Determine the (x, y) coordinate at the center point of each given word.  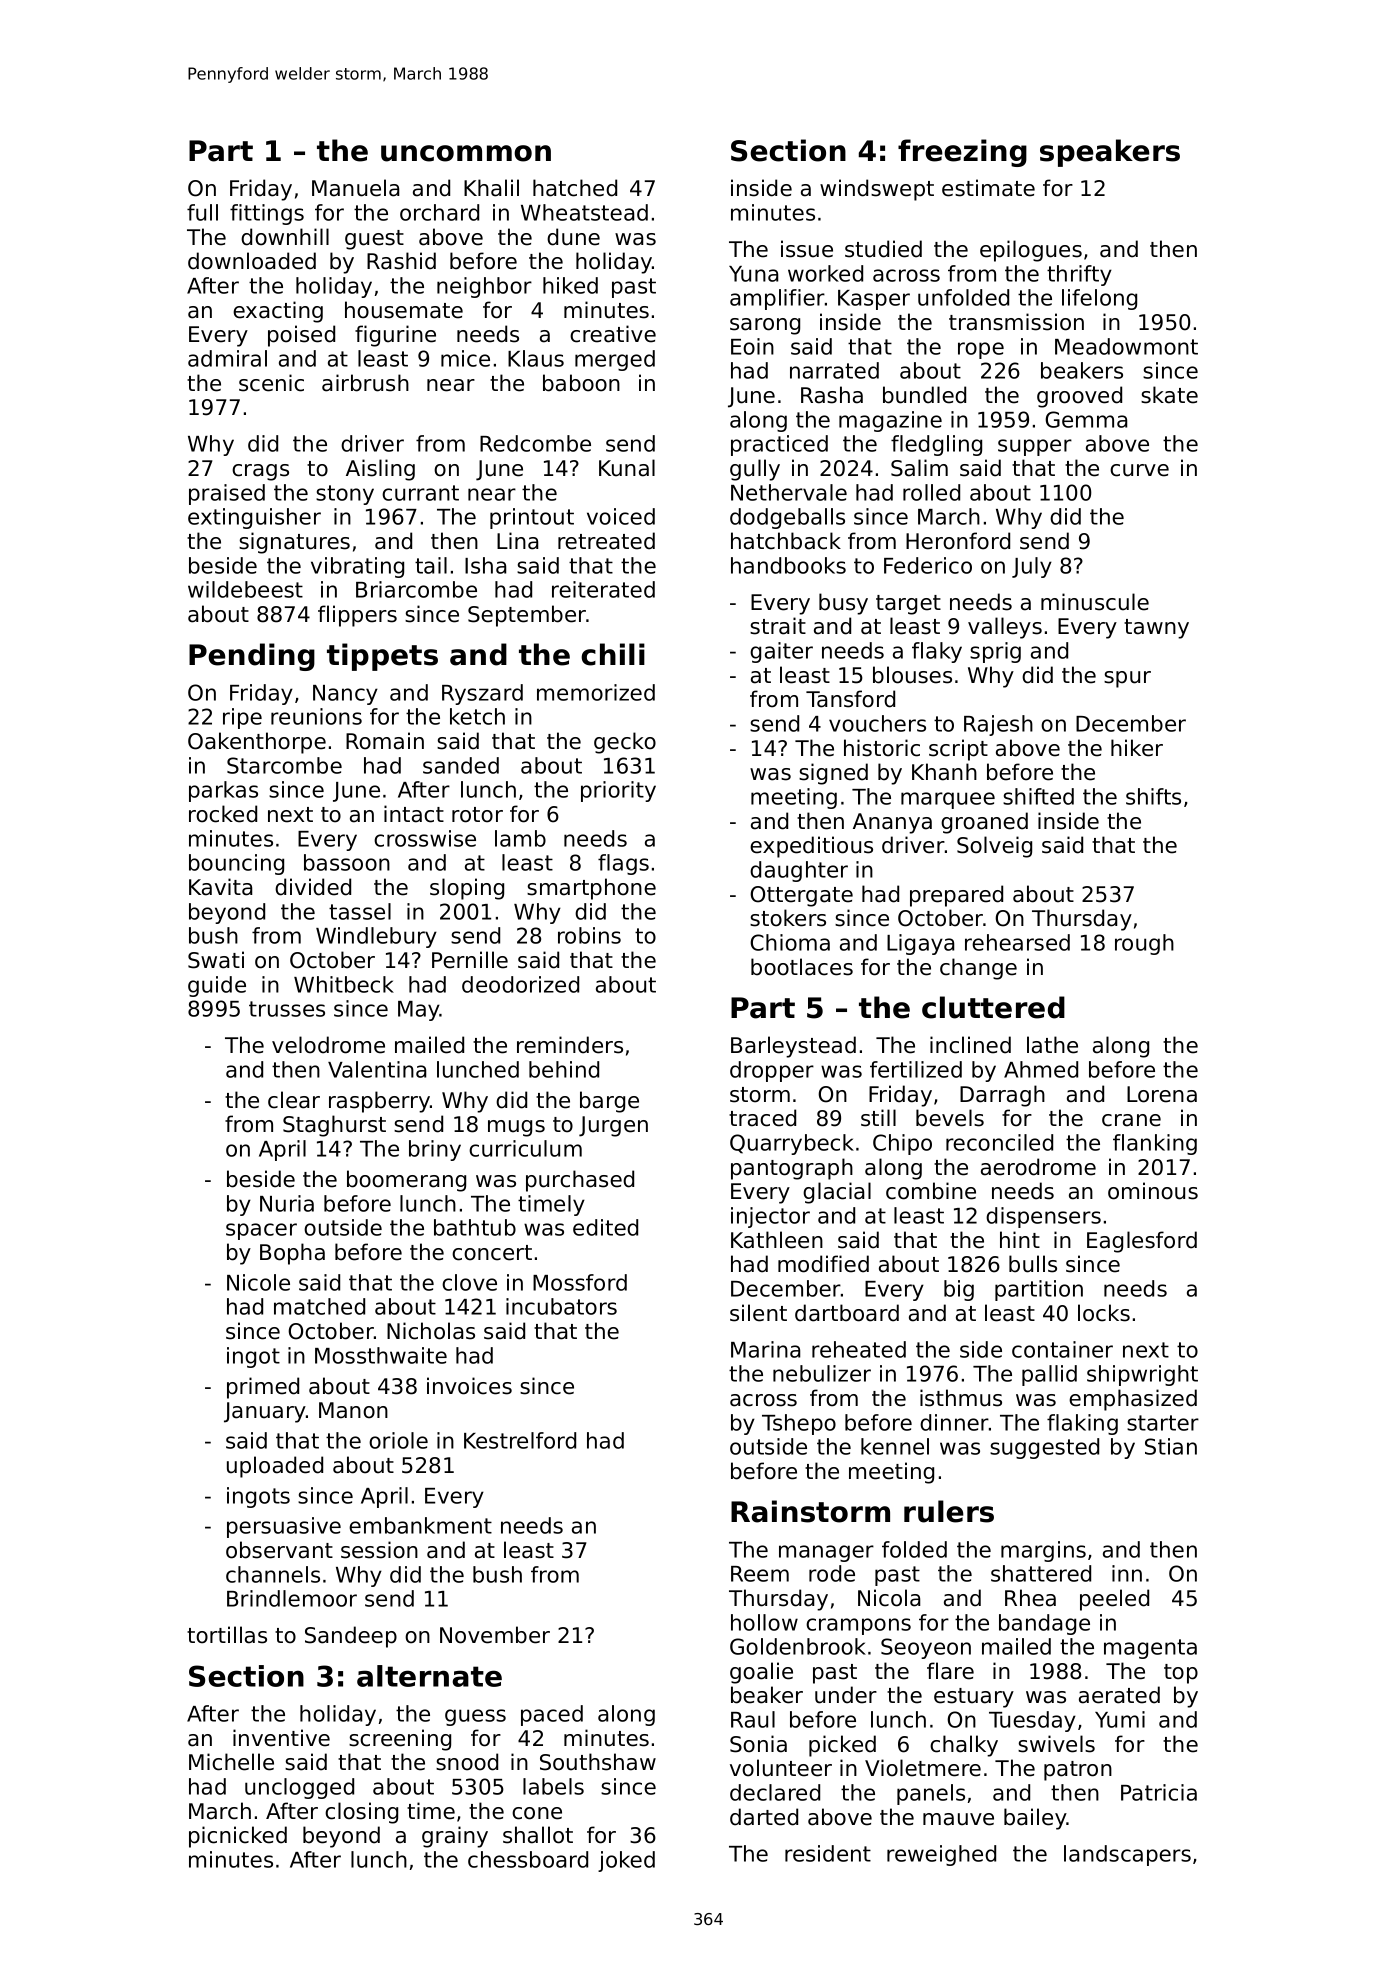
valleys (1005, 628)
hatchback (786, 541)
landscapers (1127, 1855)
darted (764, 1817)
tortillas (227, 1635)
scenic (271, 383)
